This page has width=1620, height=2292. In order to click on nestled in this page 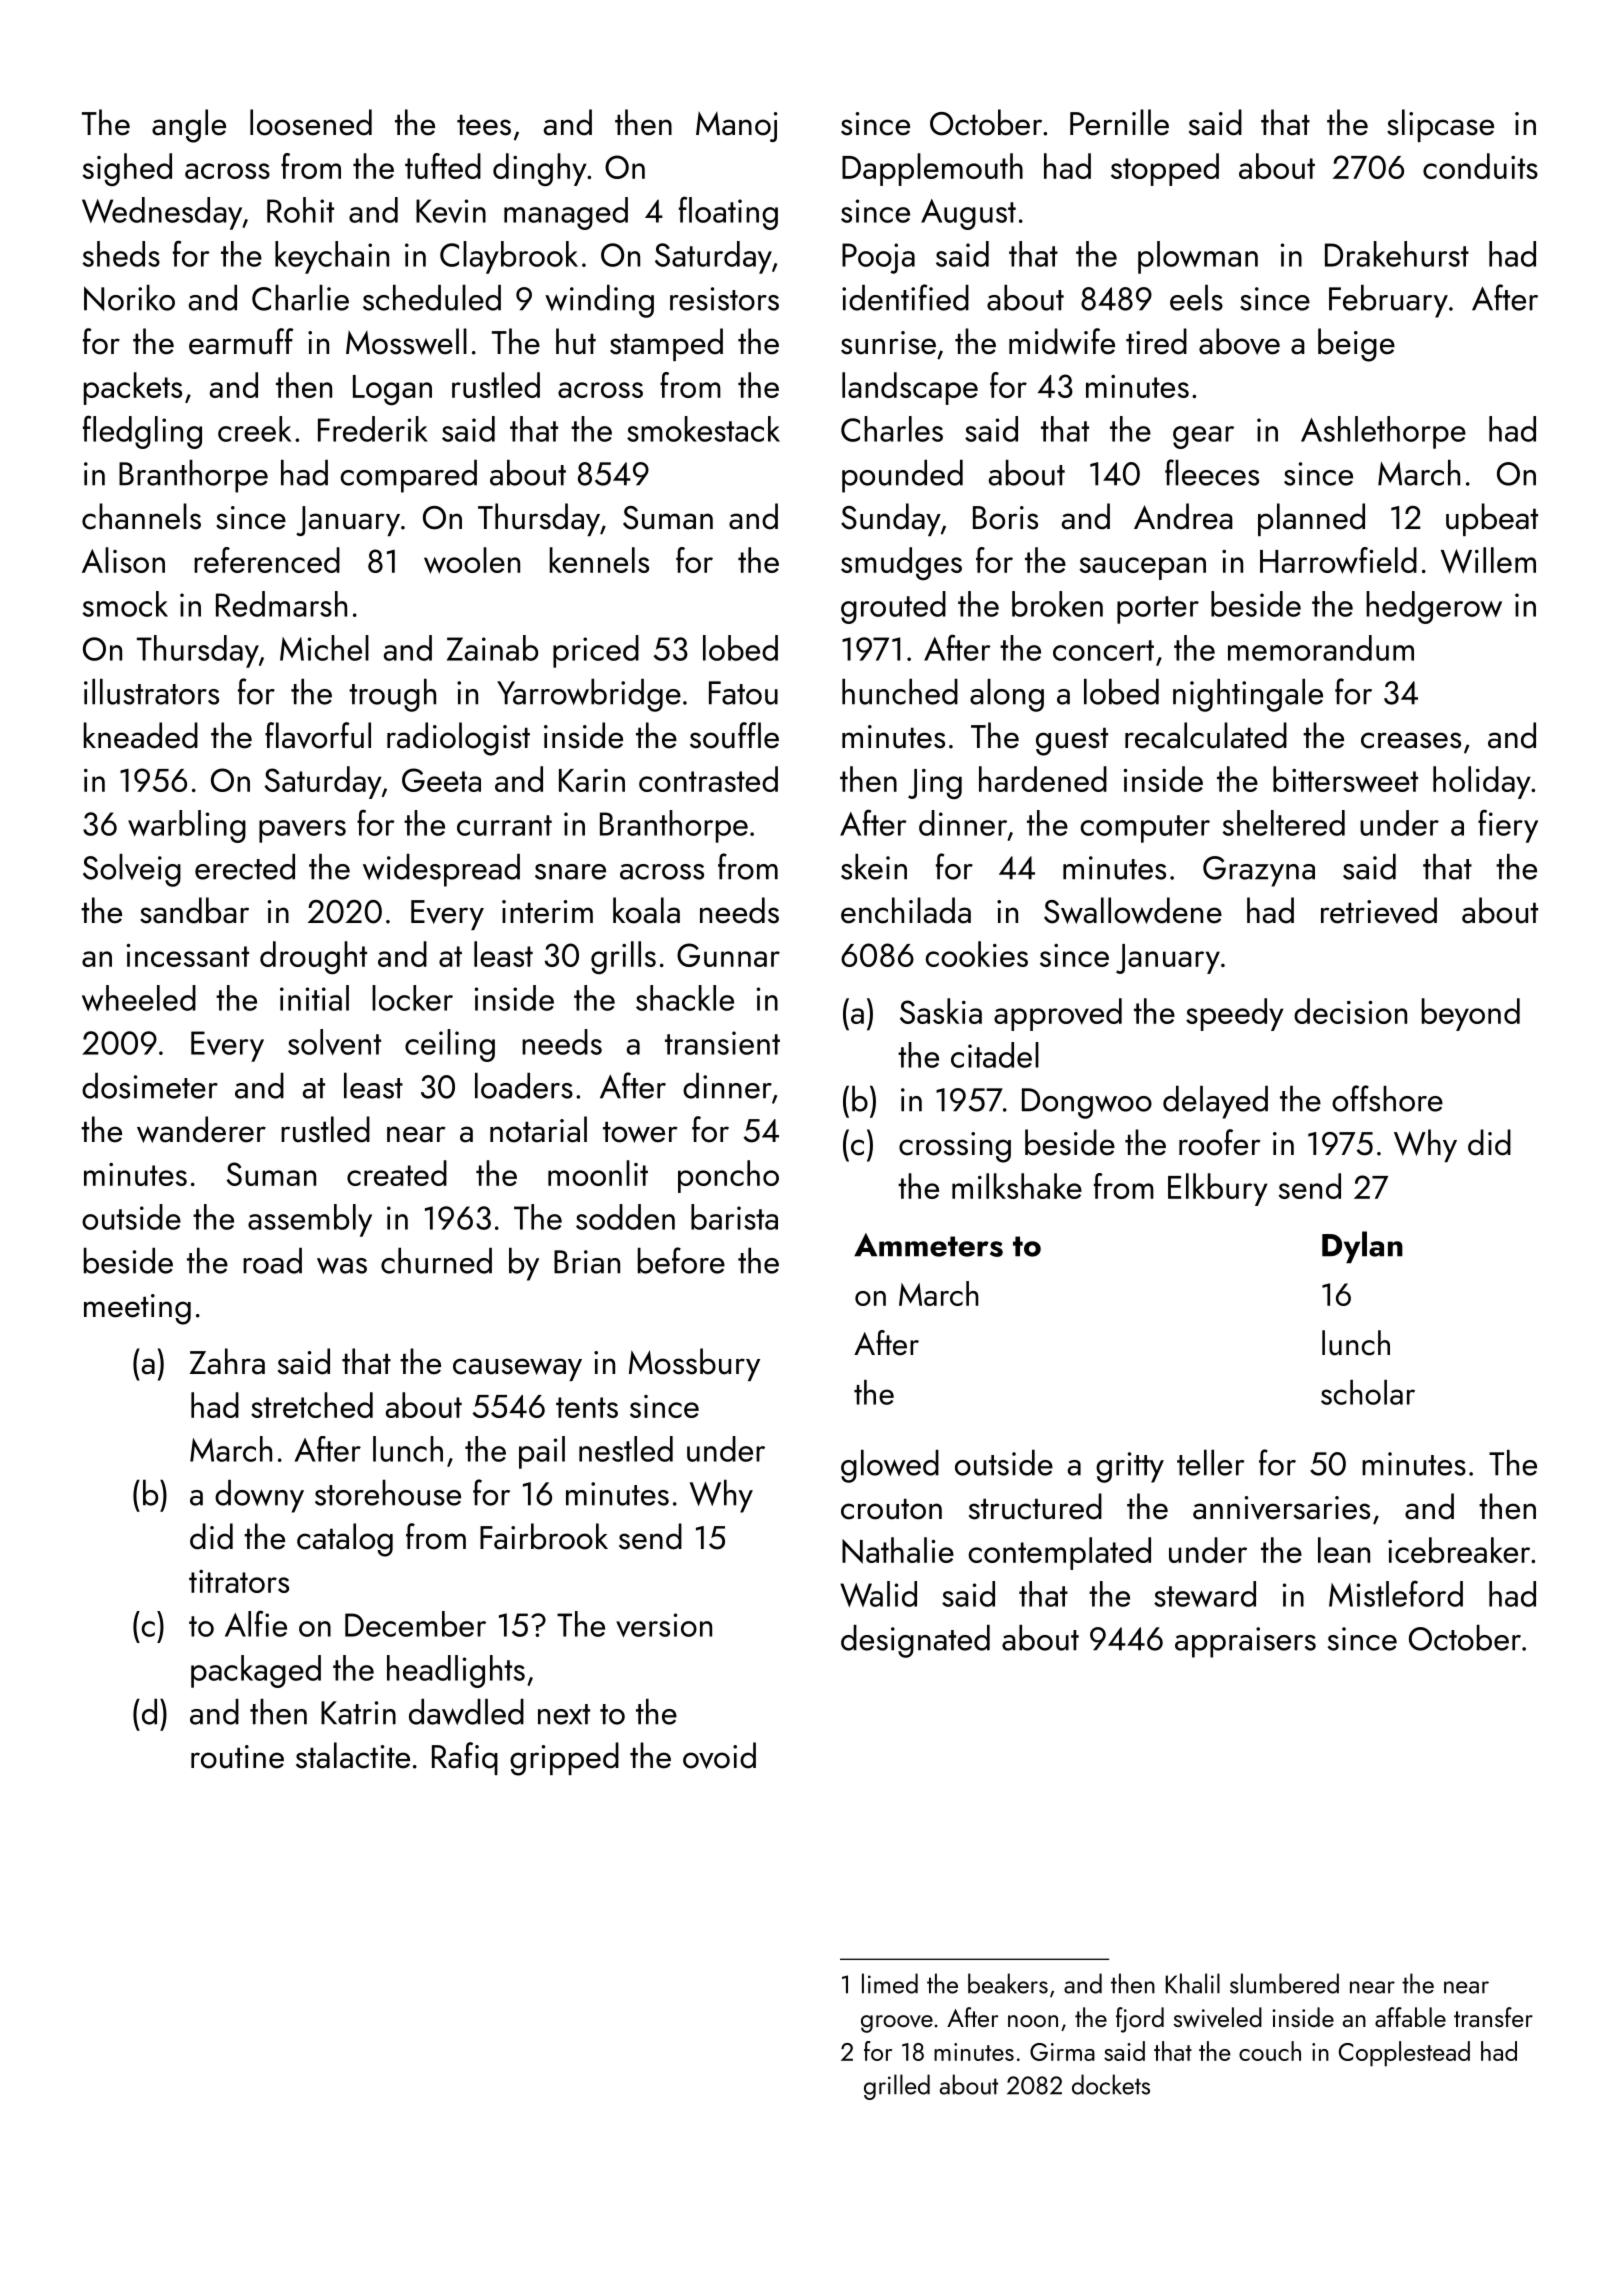, I will do `click(626, 1449)`.
